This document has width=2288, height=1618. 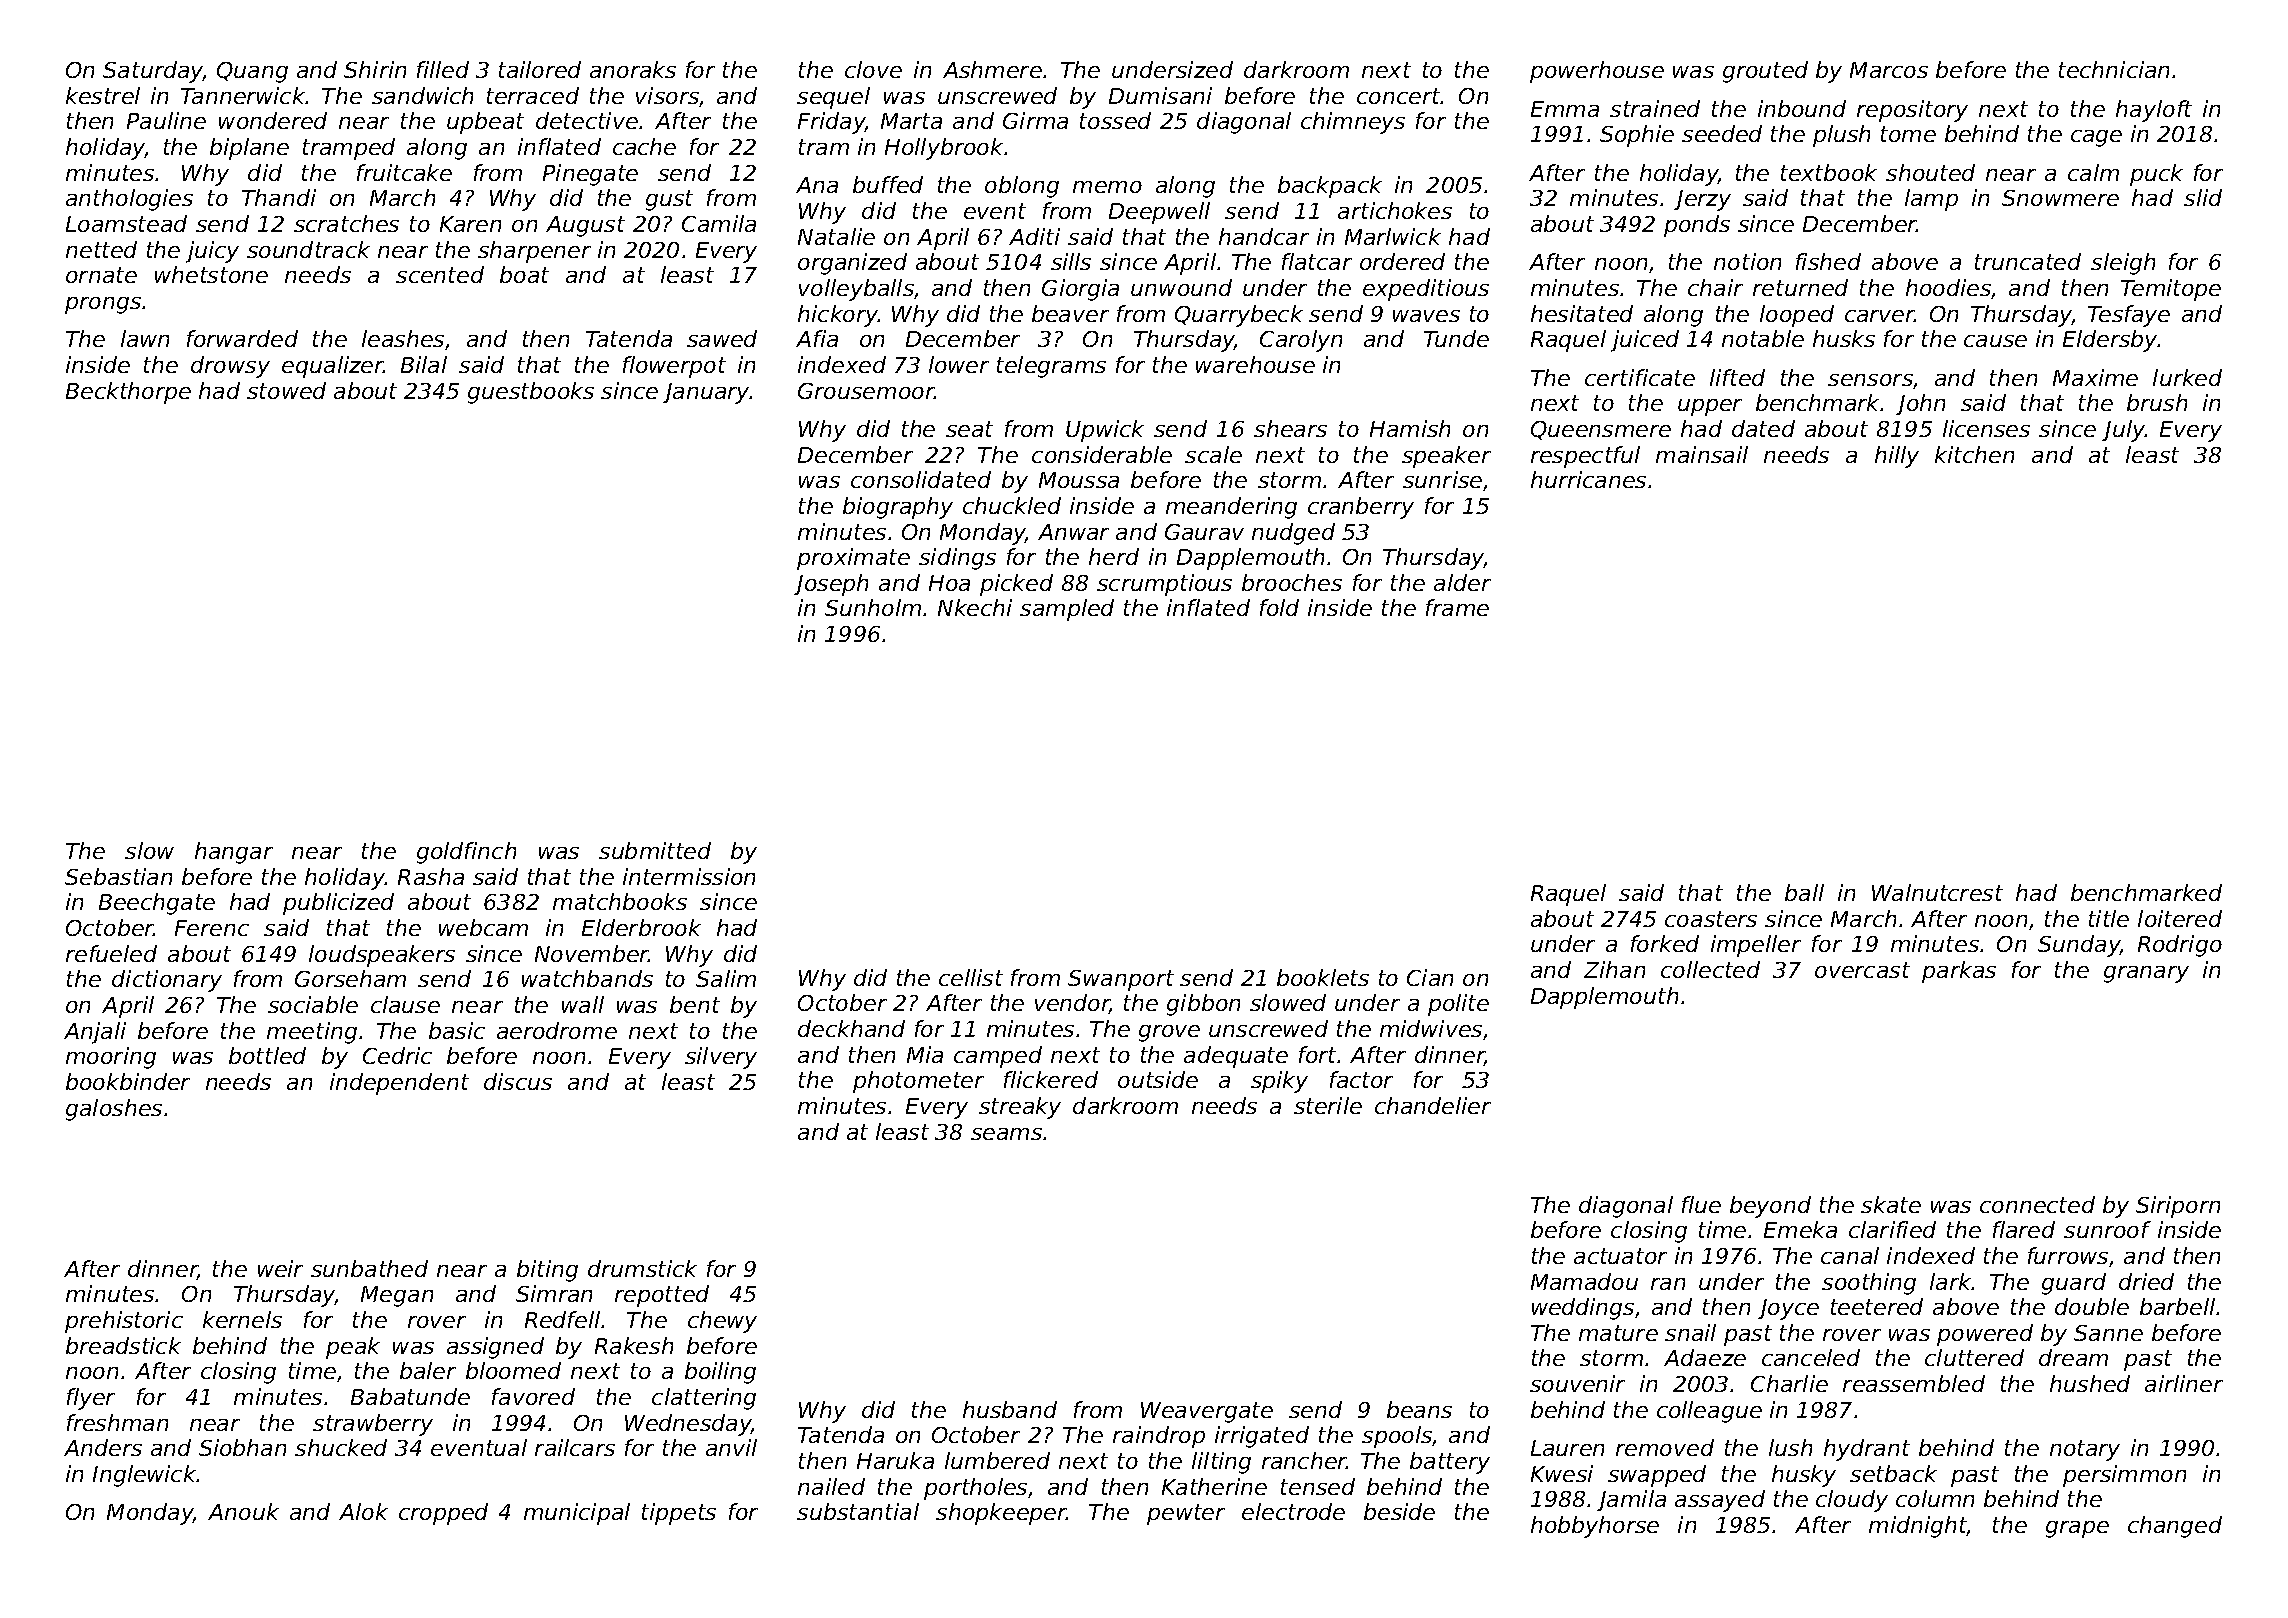 What do you see at coordinates (1756, 946) in the document?
I see `impeller` at bounding box center [1756, 946].
